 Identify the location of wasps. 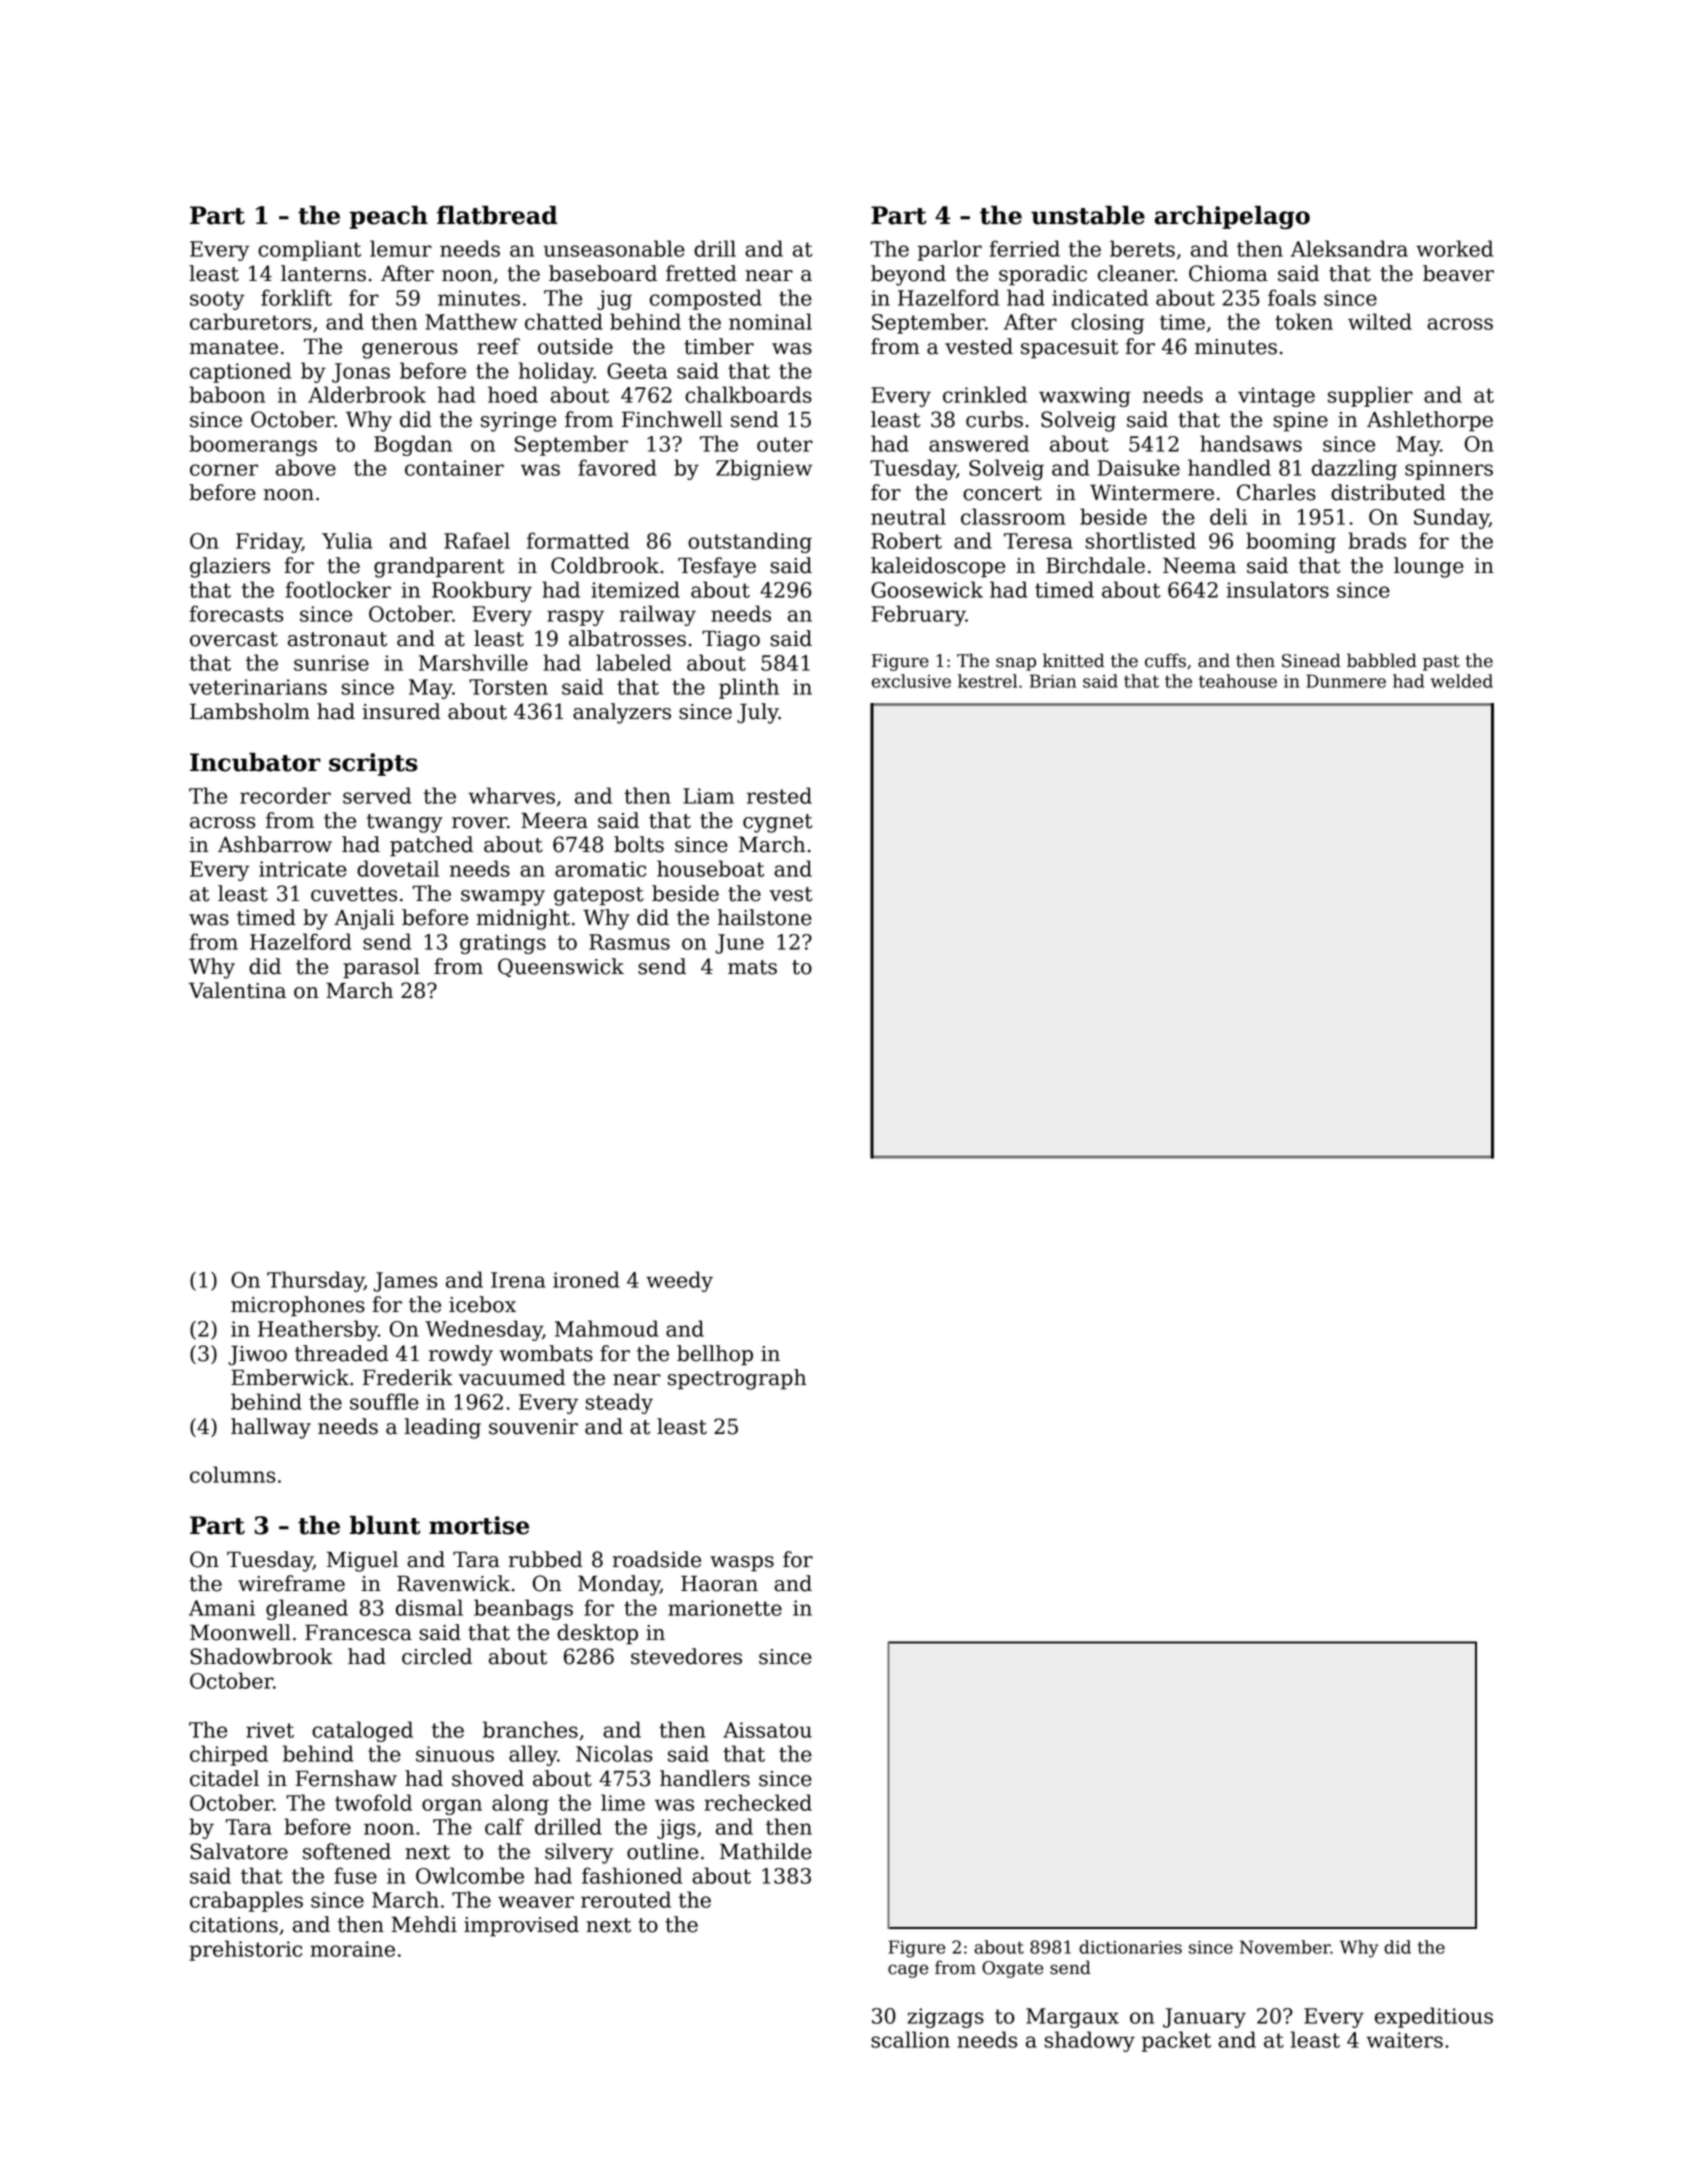
(742, 1564).
